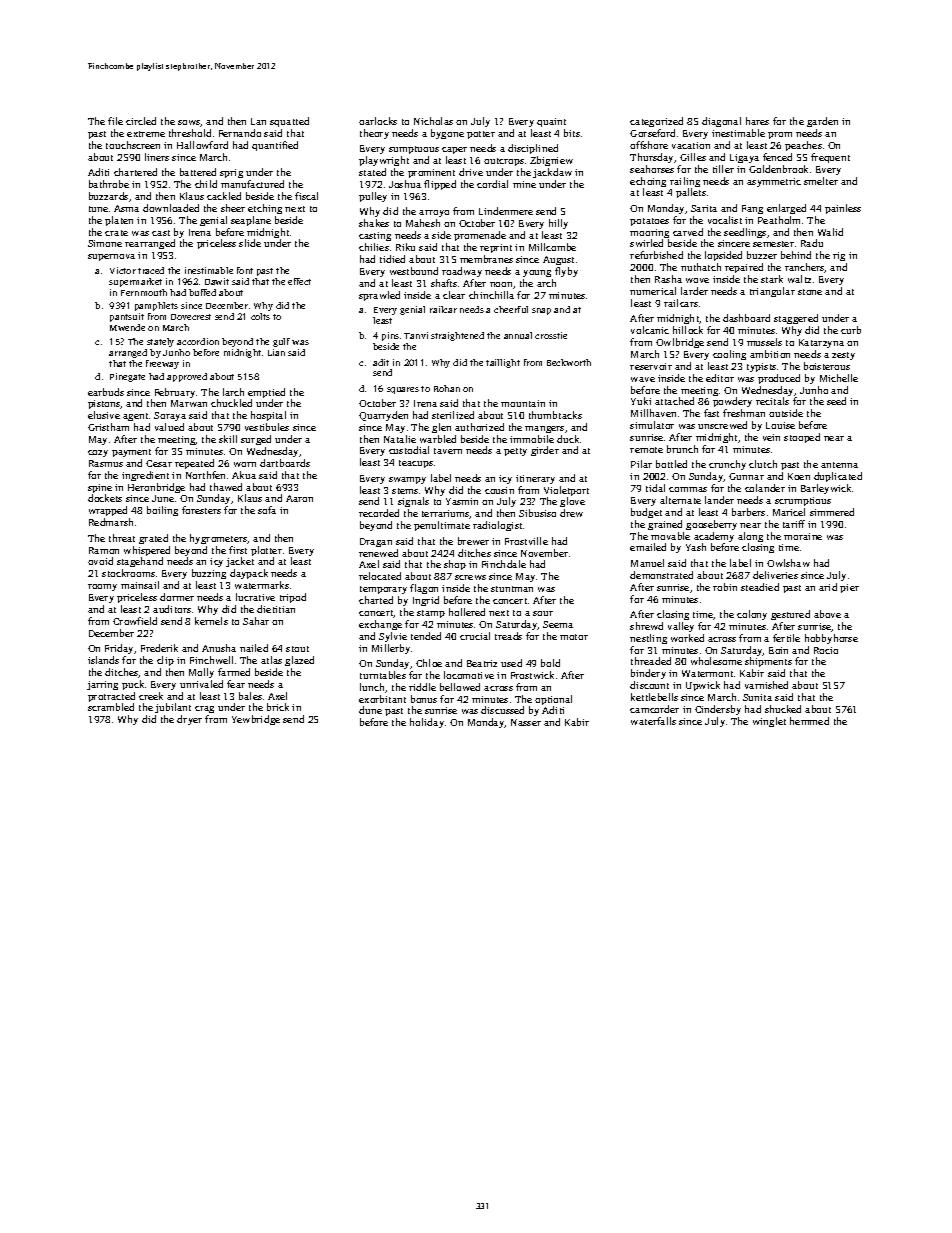 The image size is (952, 1233). What do you see at coordinates (383, 675) in the screenshot?
I see `turntables` at bounding box center [383, 675].
